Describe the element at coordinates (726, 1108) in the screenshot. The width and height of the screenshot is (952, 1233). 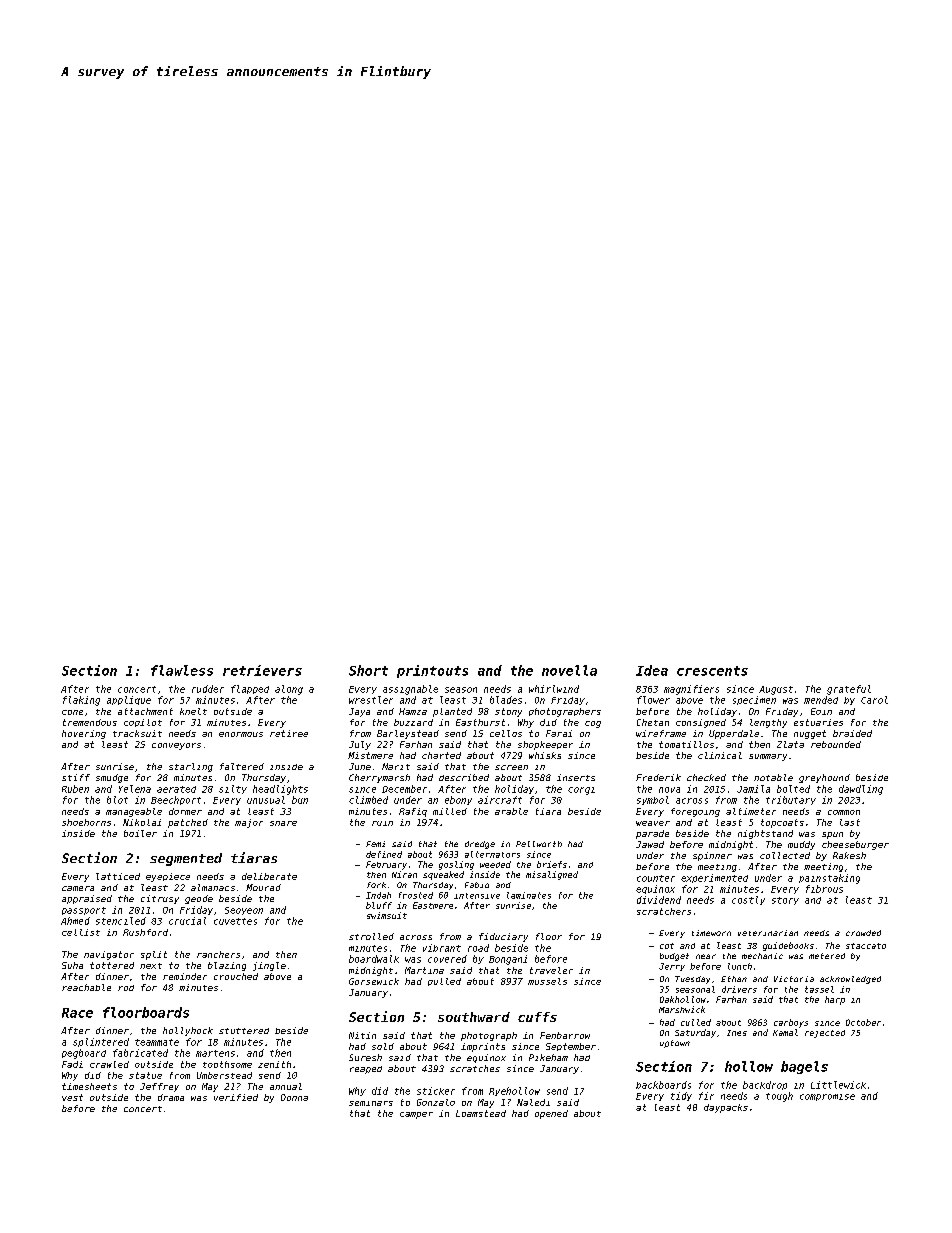
I see `daypacks` at that location.
